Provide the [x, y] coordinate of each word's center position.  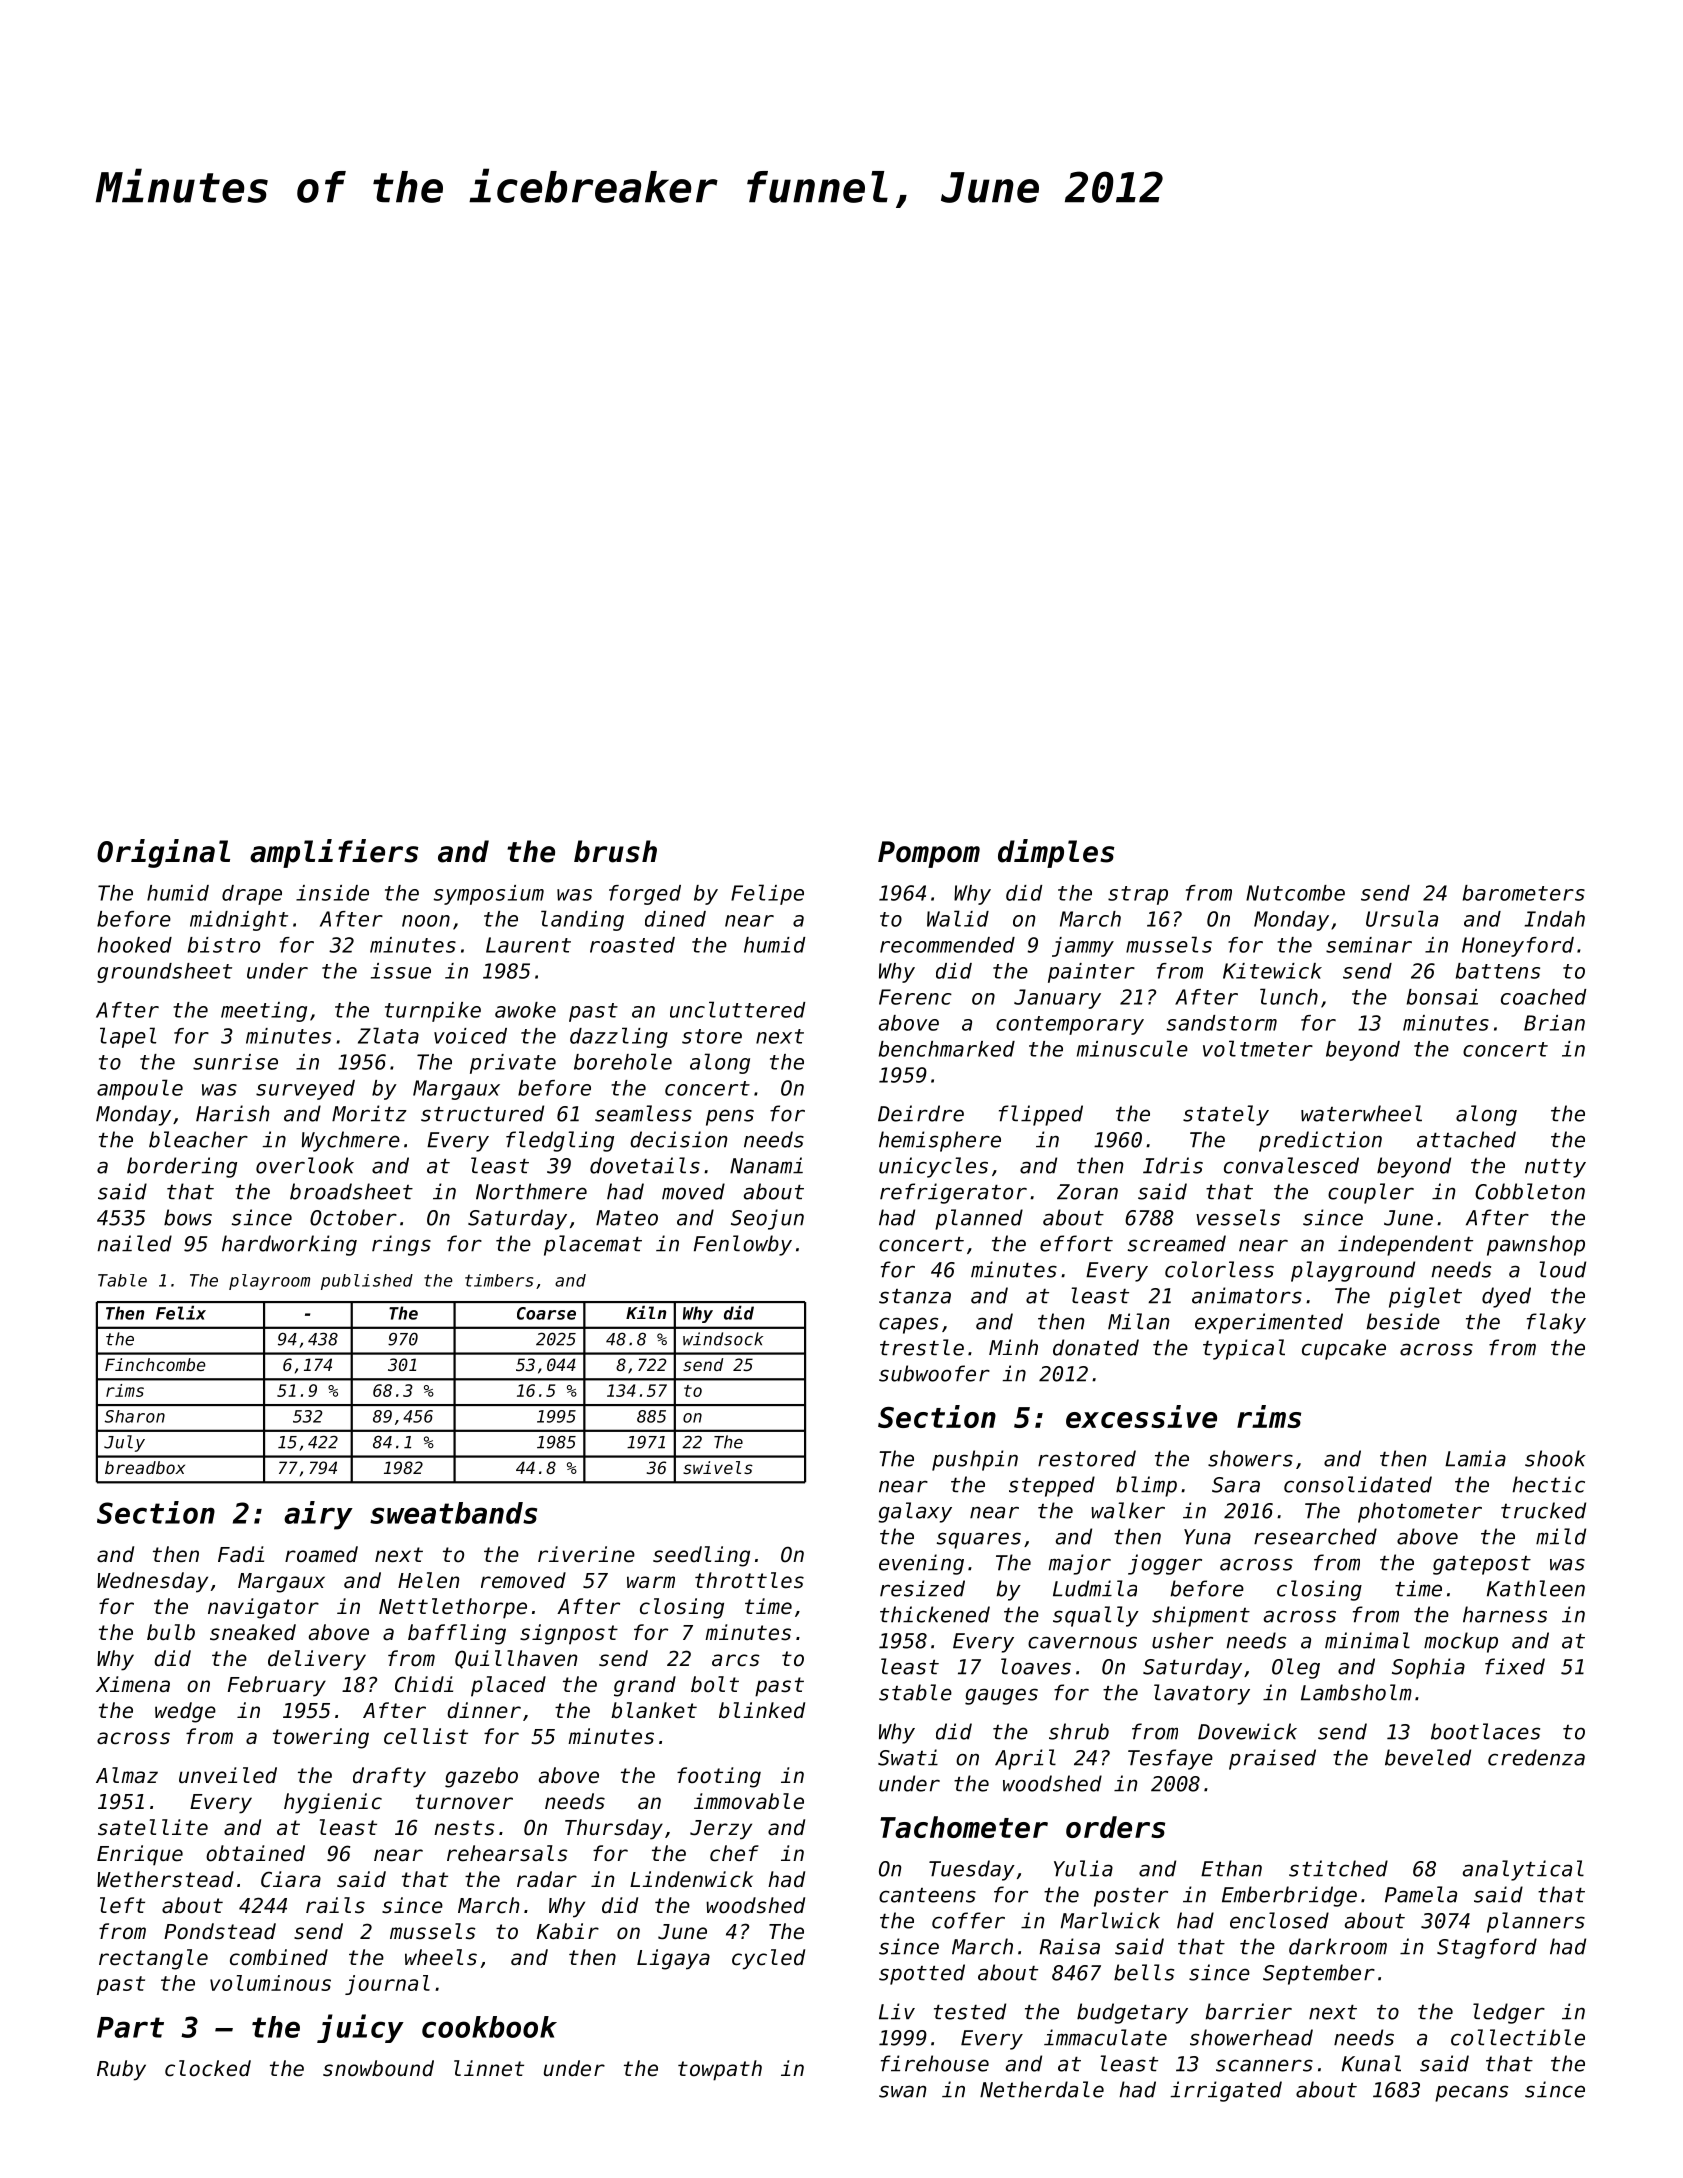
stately [1226, 1115]
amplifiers [334, 853]
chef [734, 1853]
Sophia [1428, 1668]
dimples [1056, 853]
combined [279, 1957]
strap [1138, 895]
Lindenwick [691, 1879]
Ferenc [915, 997]
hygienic [333, 1803]
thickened [935, 1614]
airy [318, 1515]
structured [482, 1113]
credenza [1536, 1757]
